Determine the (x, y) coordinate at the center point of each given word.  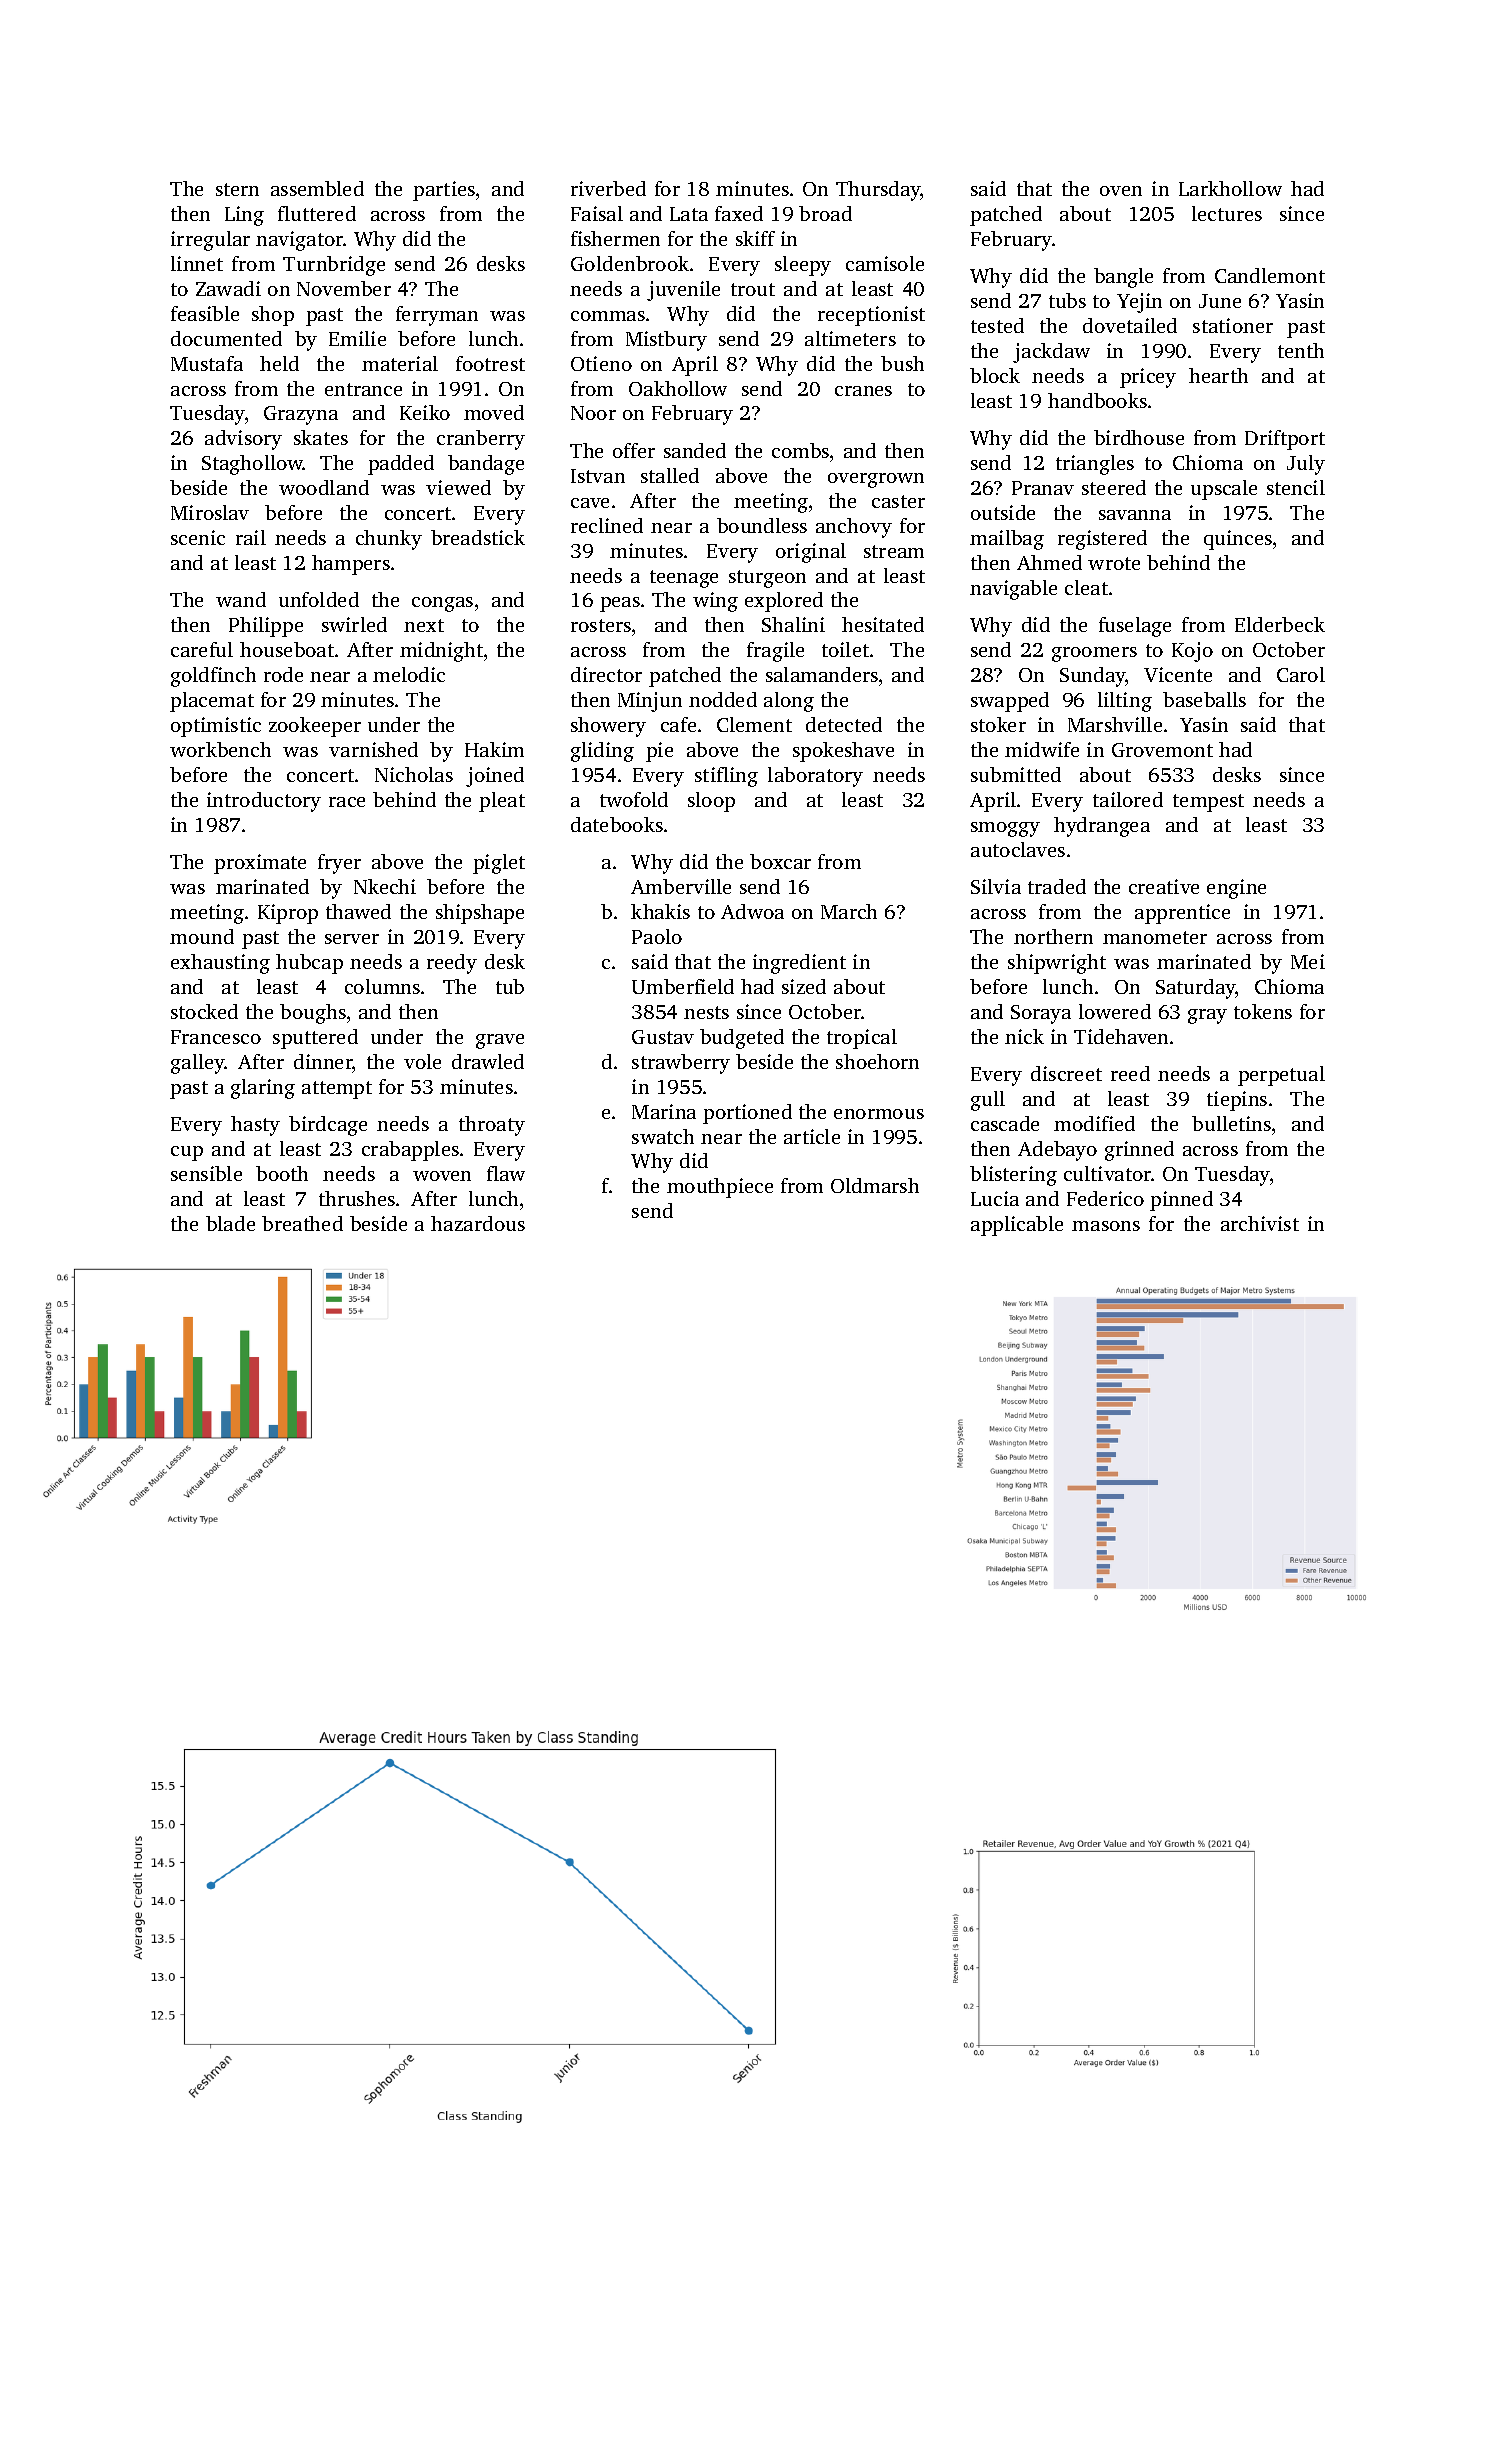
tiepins (1237, 1101)
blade (230, 1223)
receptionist (871, 316)
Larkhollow (1230, 188)
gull (988, 1101)
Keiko (425, 412)
